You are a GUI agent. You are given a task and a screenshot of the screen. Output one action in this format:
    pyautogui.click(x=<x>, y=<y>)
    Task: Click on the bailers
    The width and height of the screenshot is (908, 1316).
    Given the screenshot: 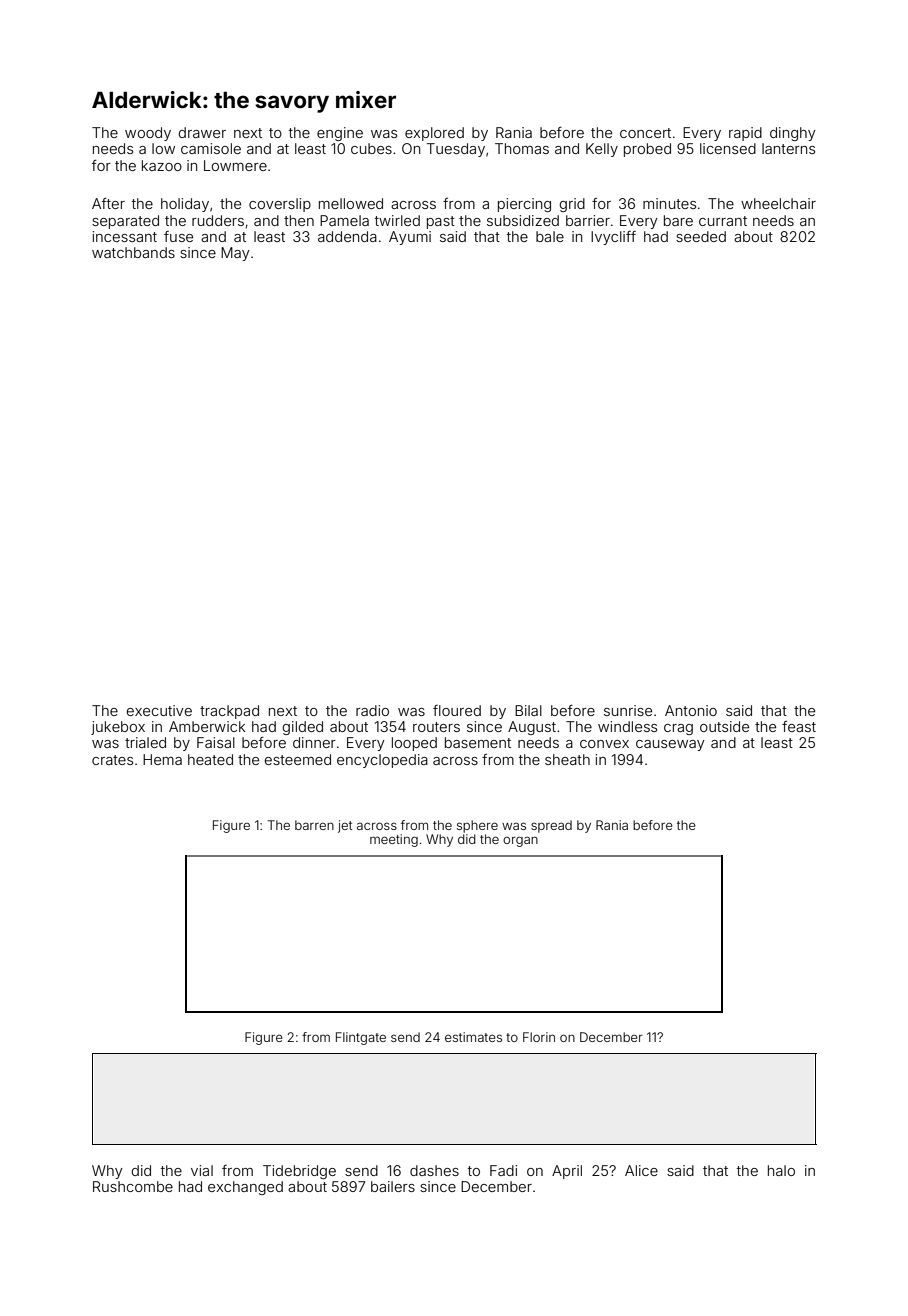 What is the action you would take?
    pyautogui.click(x=393, y=1186)
